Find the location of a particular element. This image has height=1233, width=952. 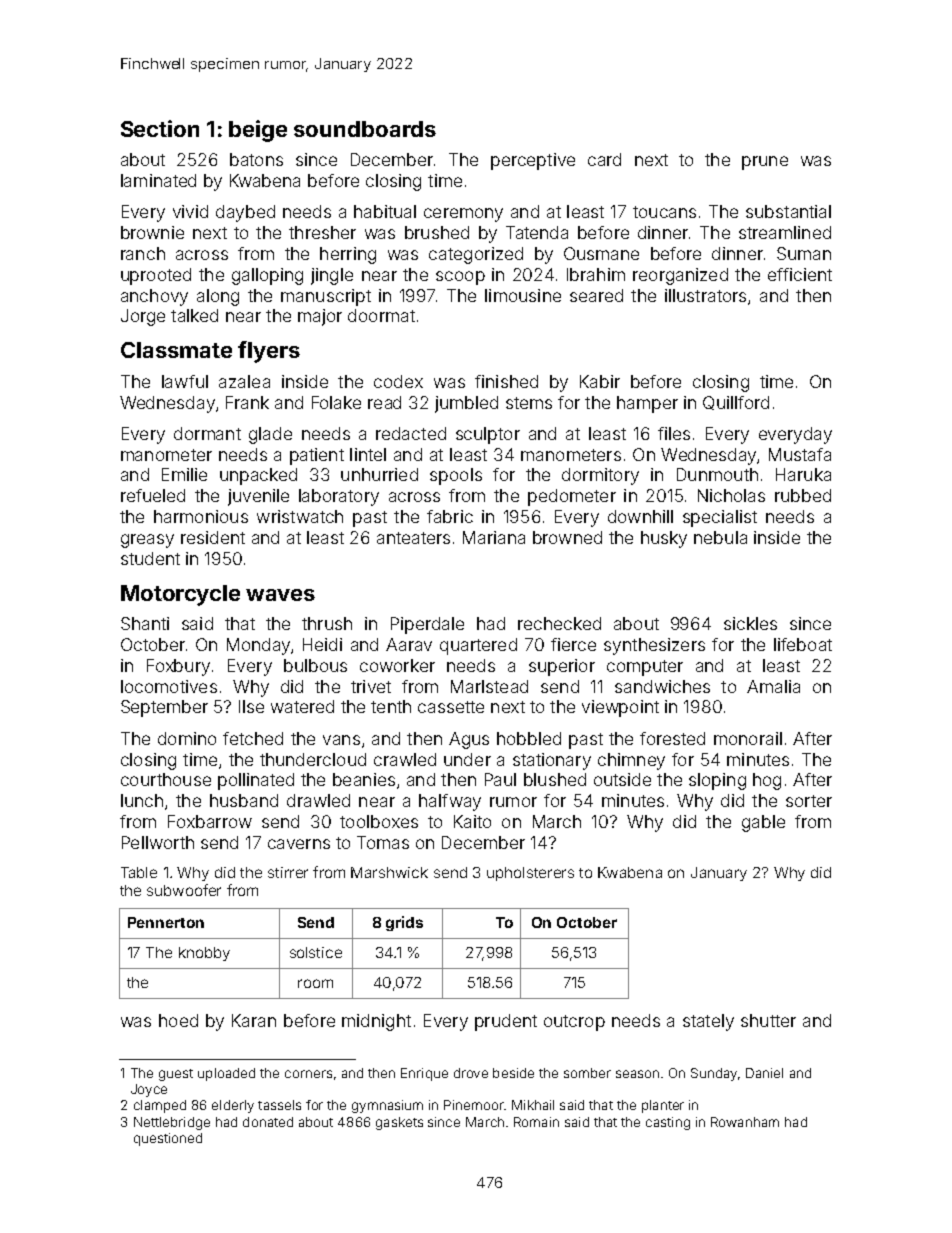

stationary is located at coordinates (552, 761).
